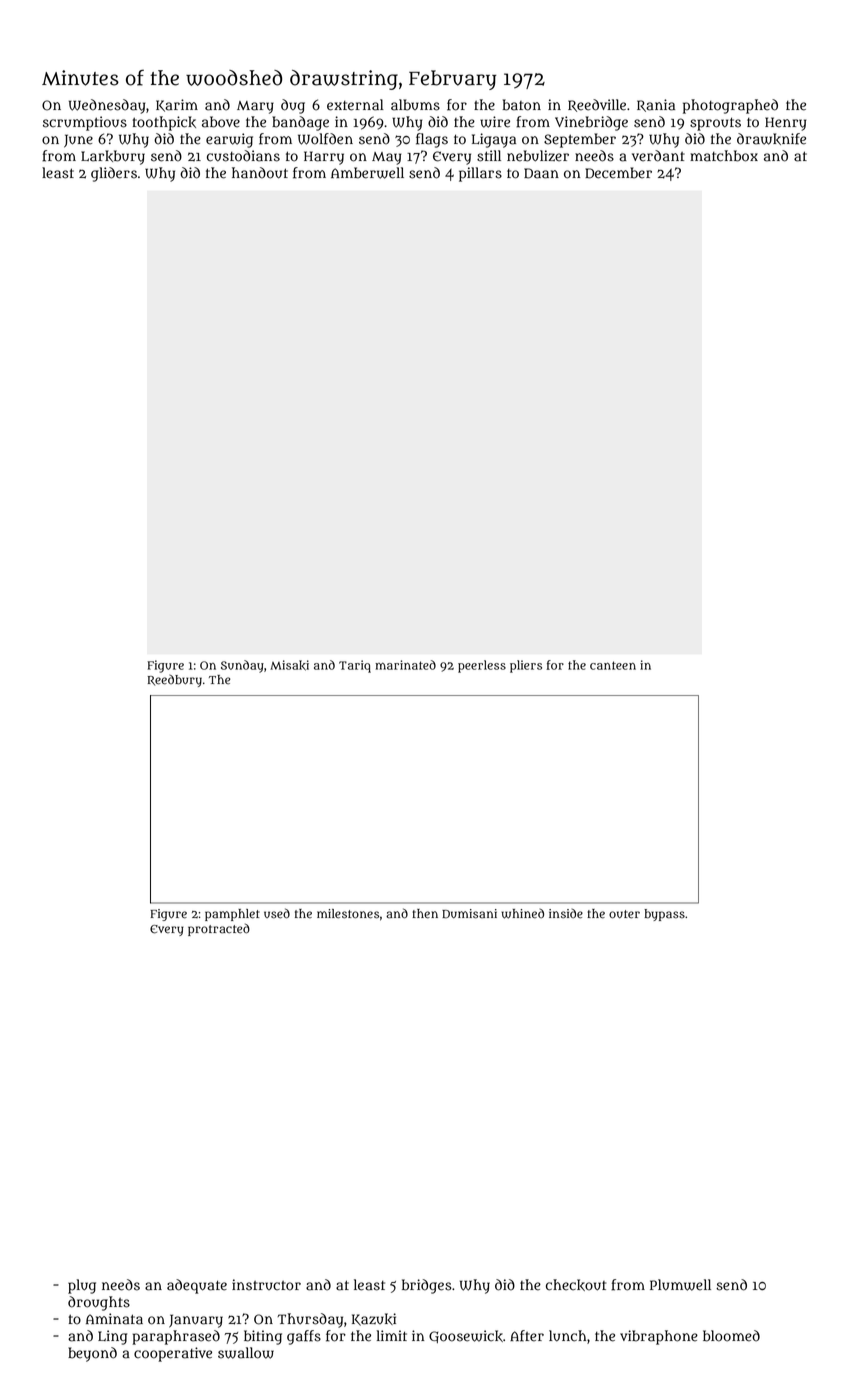 Image resolution: width=849 pixels, height=1400 pixels. What do you see at coordinates (367, 173) in the page?
I see `Amberwell` at bounding box center [367, 173].
